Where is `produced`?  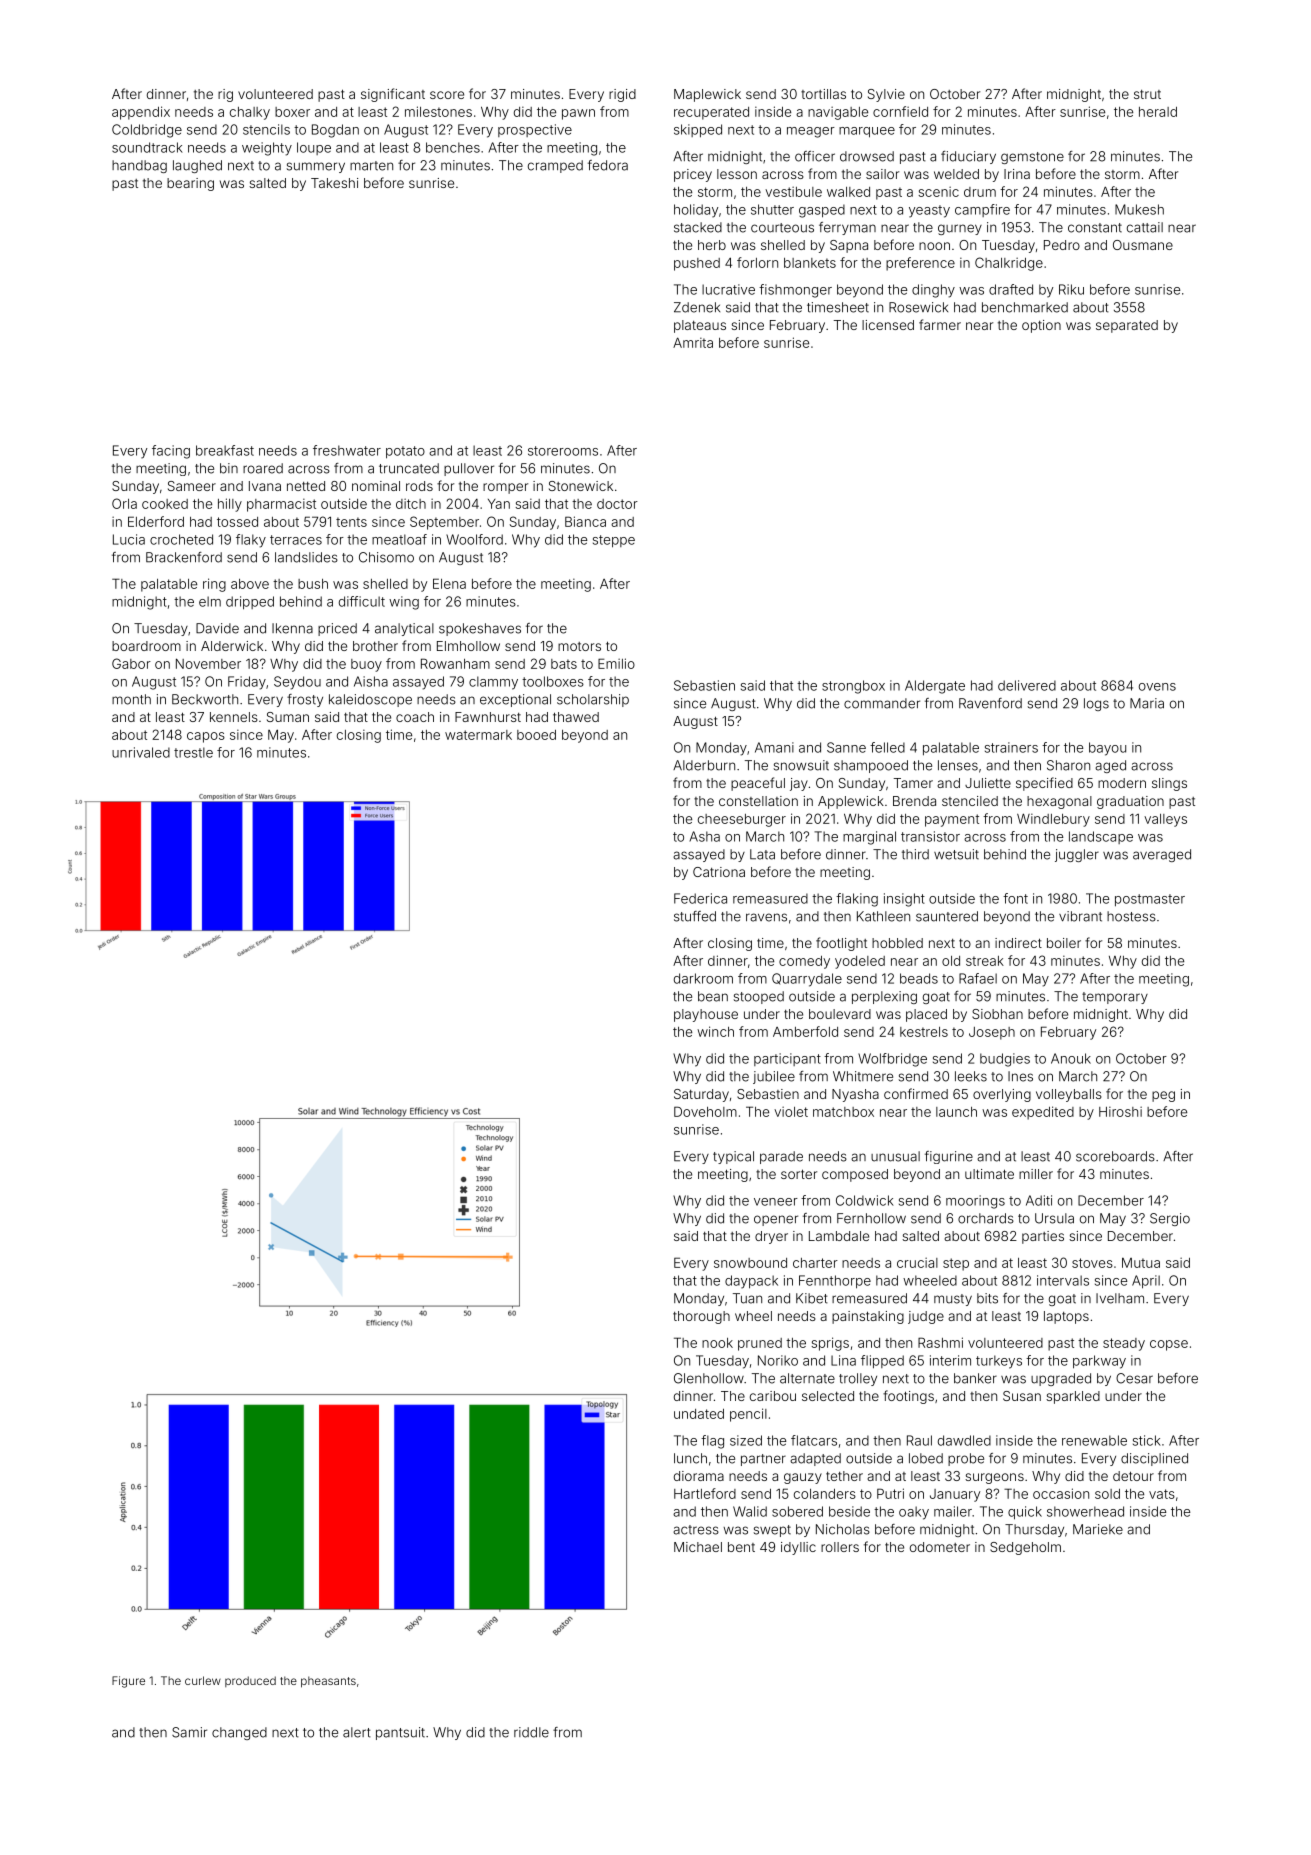
produced is located at coordinates (250, 1681).
